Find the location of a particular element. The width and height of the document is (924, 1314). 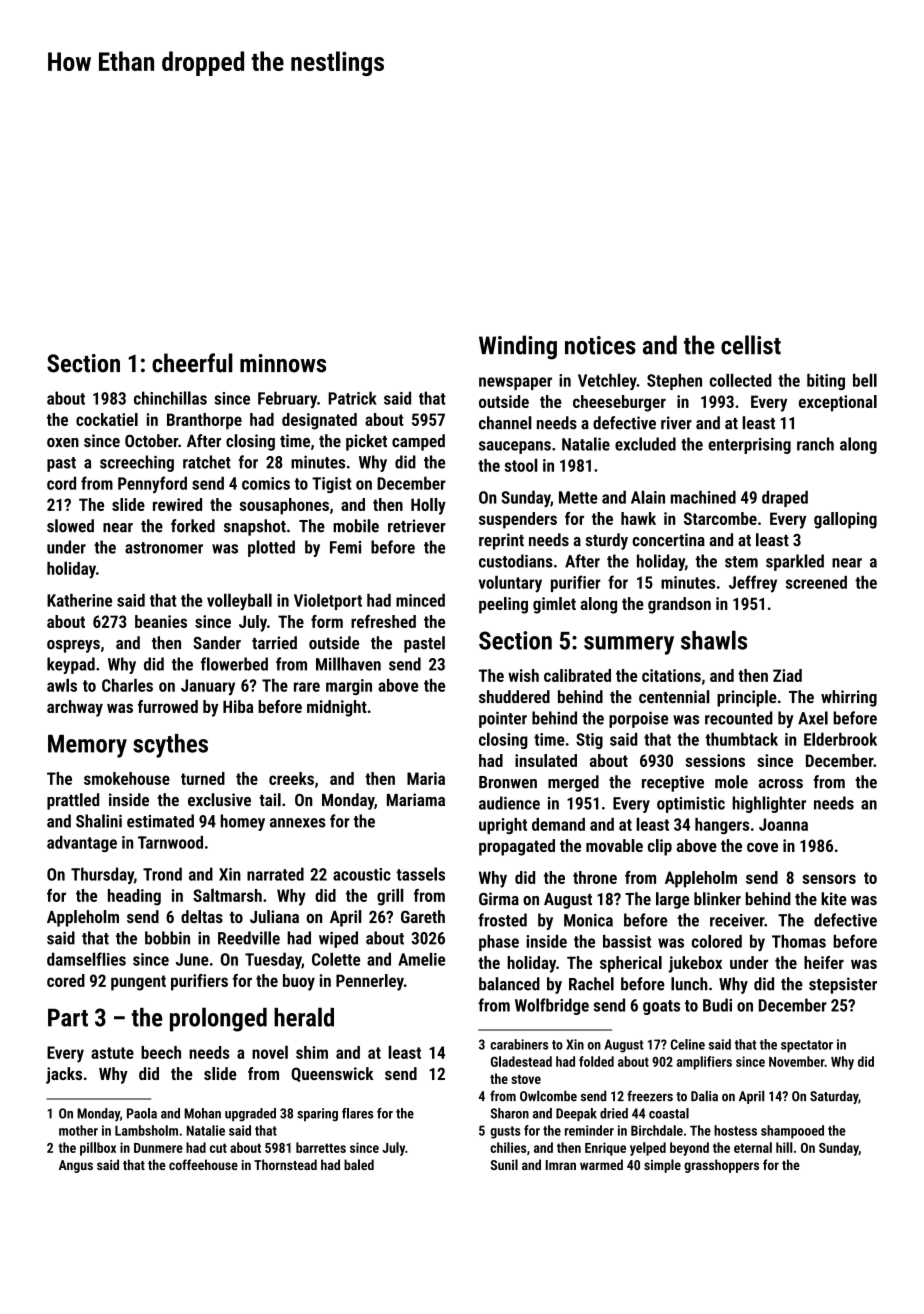

upright is located at coordinates (503, 826).
